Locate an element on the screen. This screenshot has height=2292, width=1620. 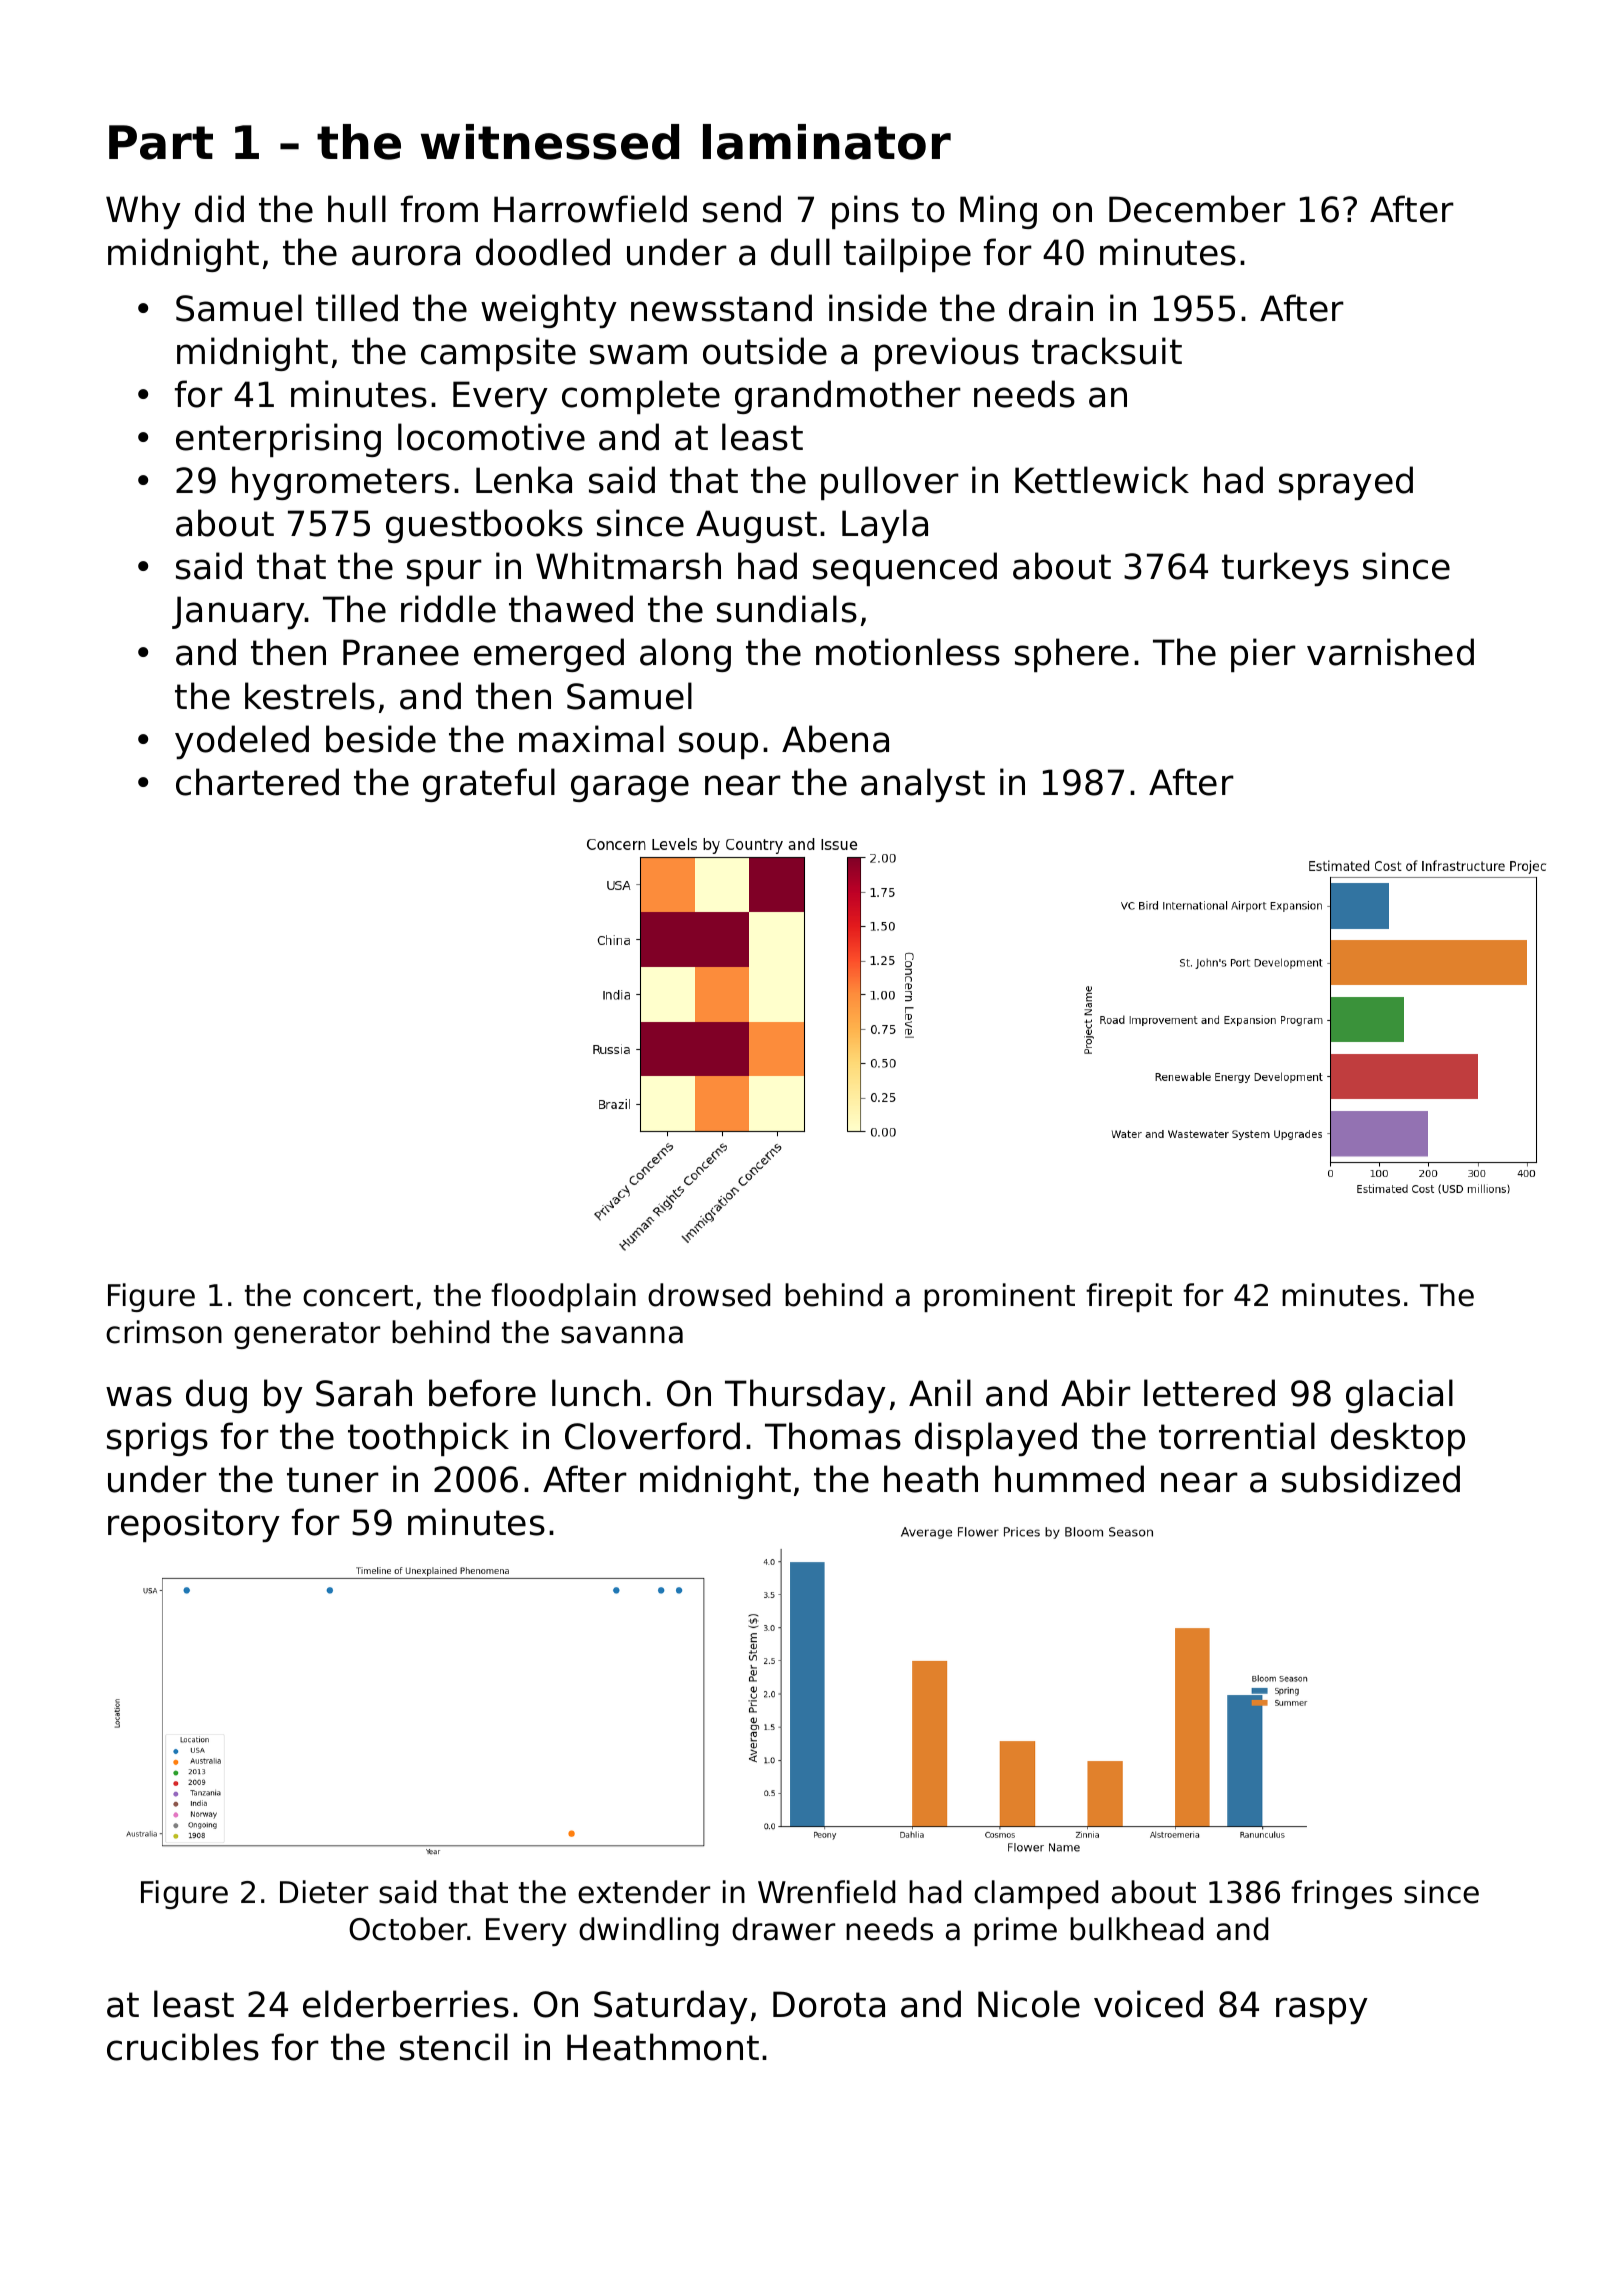
hummed is located at coordinates (1069, 1479).
